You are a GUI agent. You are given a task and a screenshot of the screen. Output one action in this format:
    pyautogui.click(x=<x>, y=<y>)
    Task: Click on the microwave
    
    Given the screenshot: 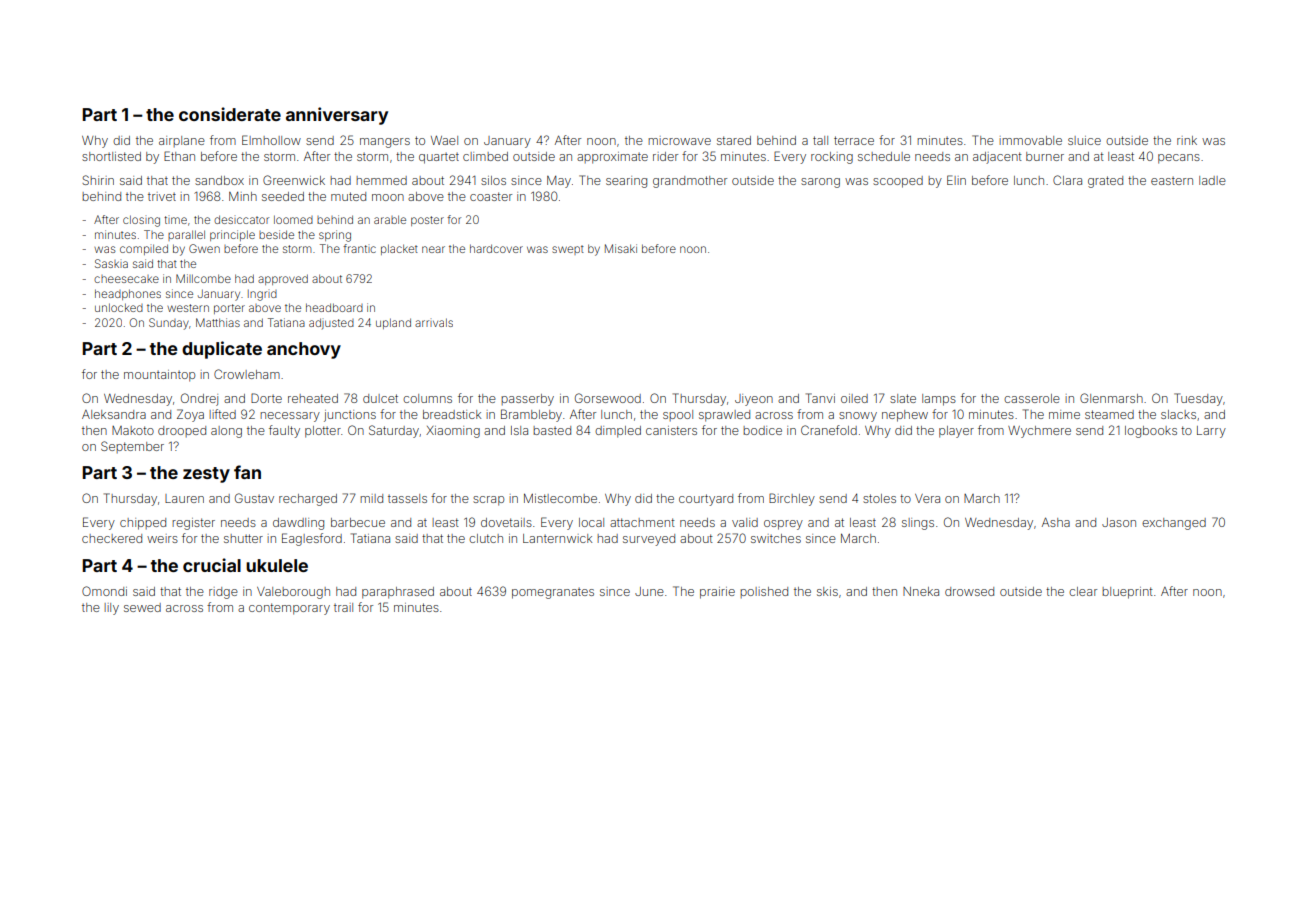 What is the action you would take?
    pyautogui.click(x=679, y=140)
